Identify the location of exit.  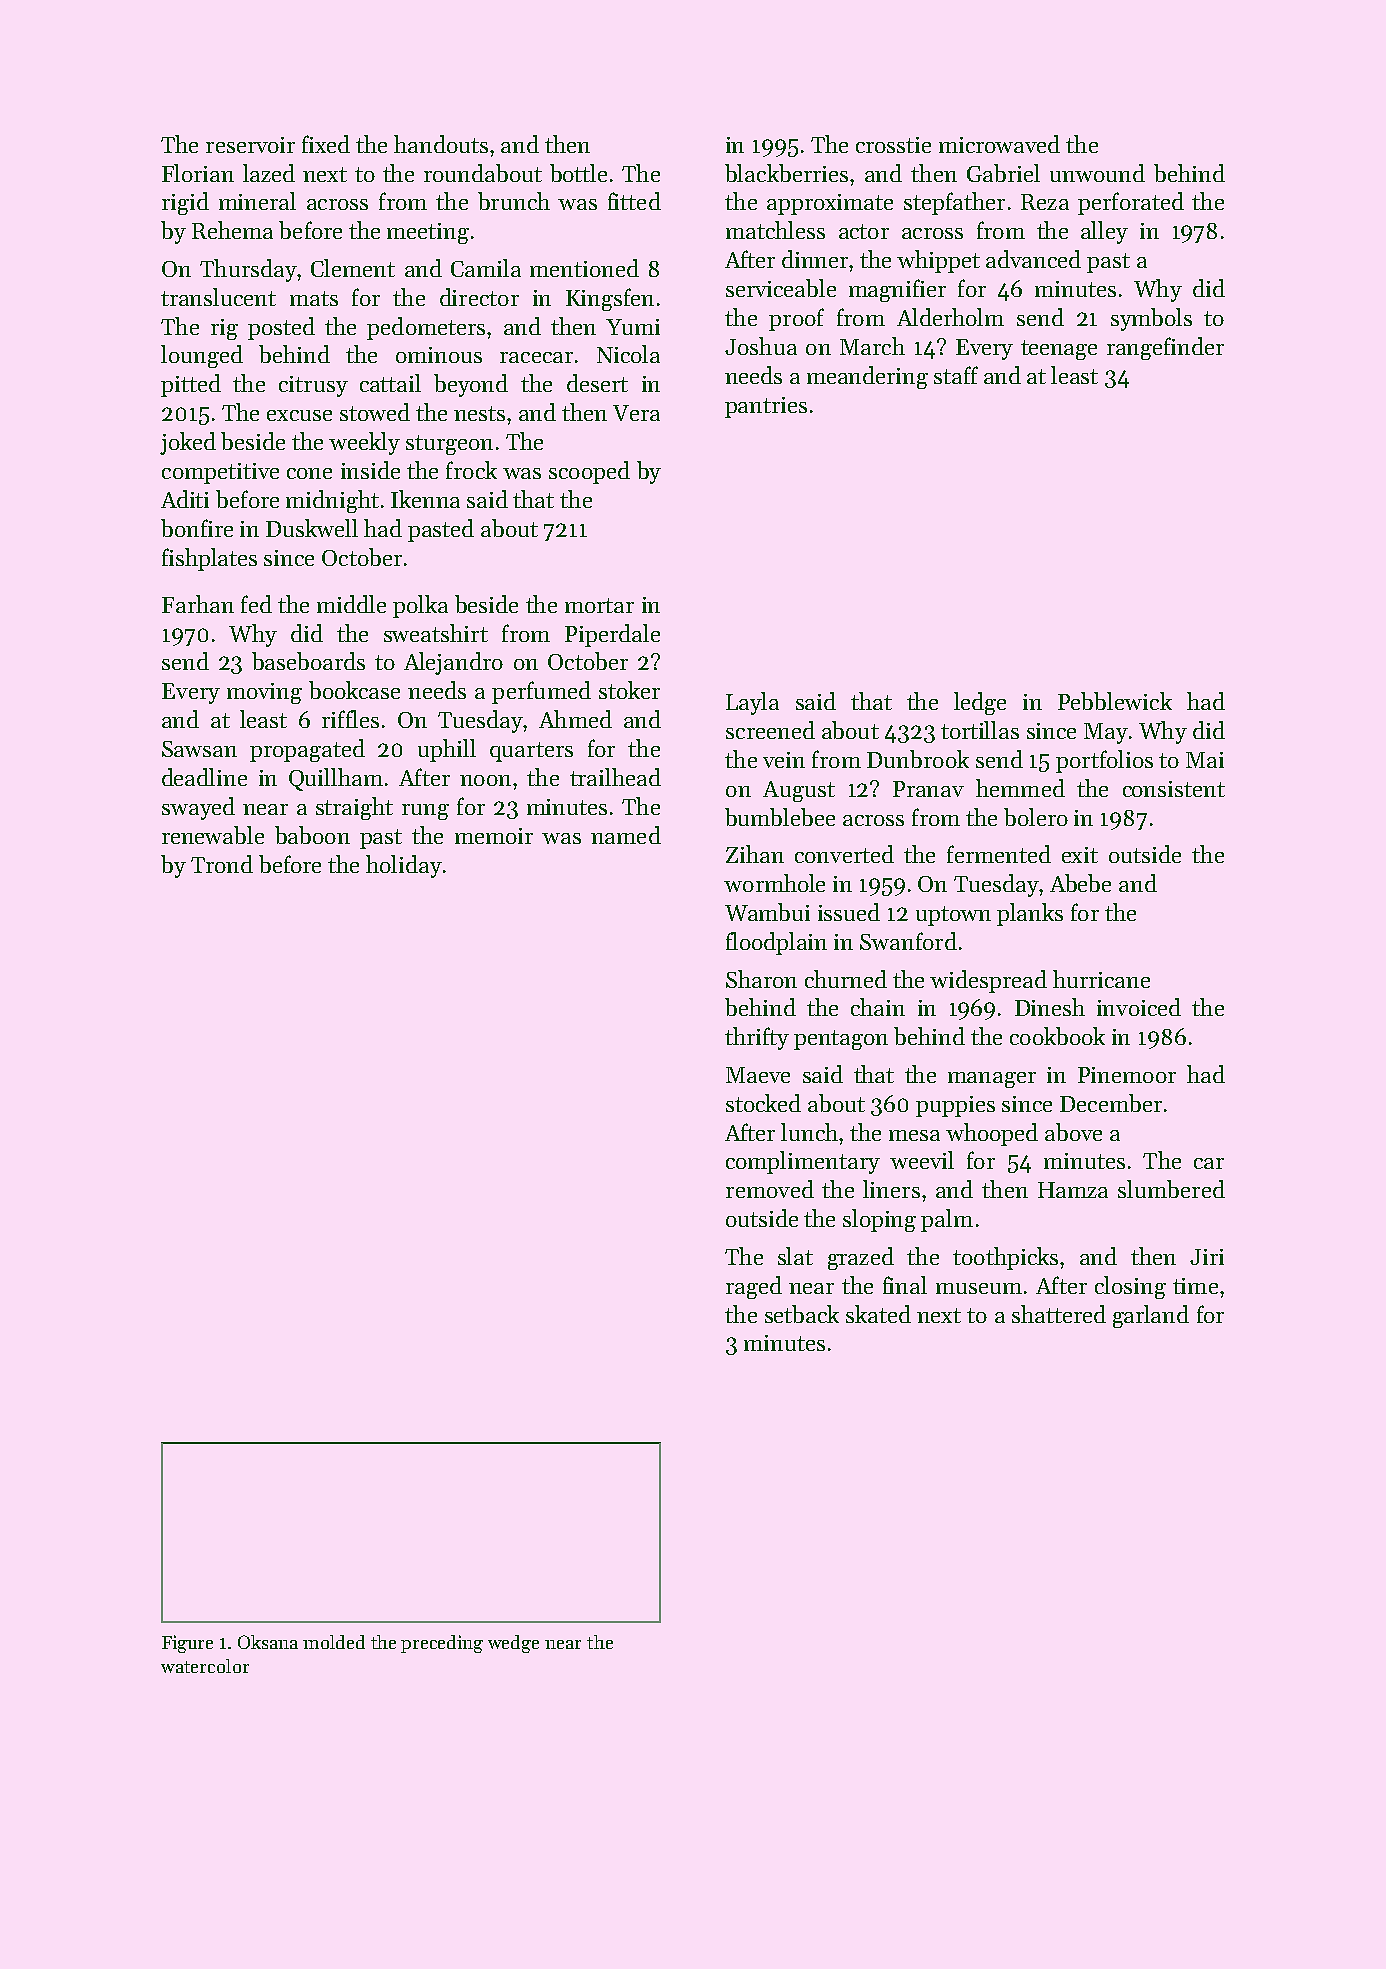
(1080, 855).
